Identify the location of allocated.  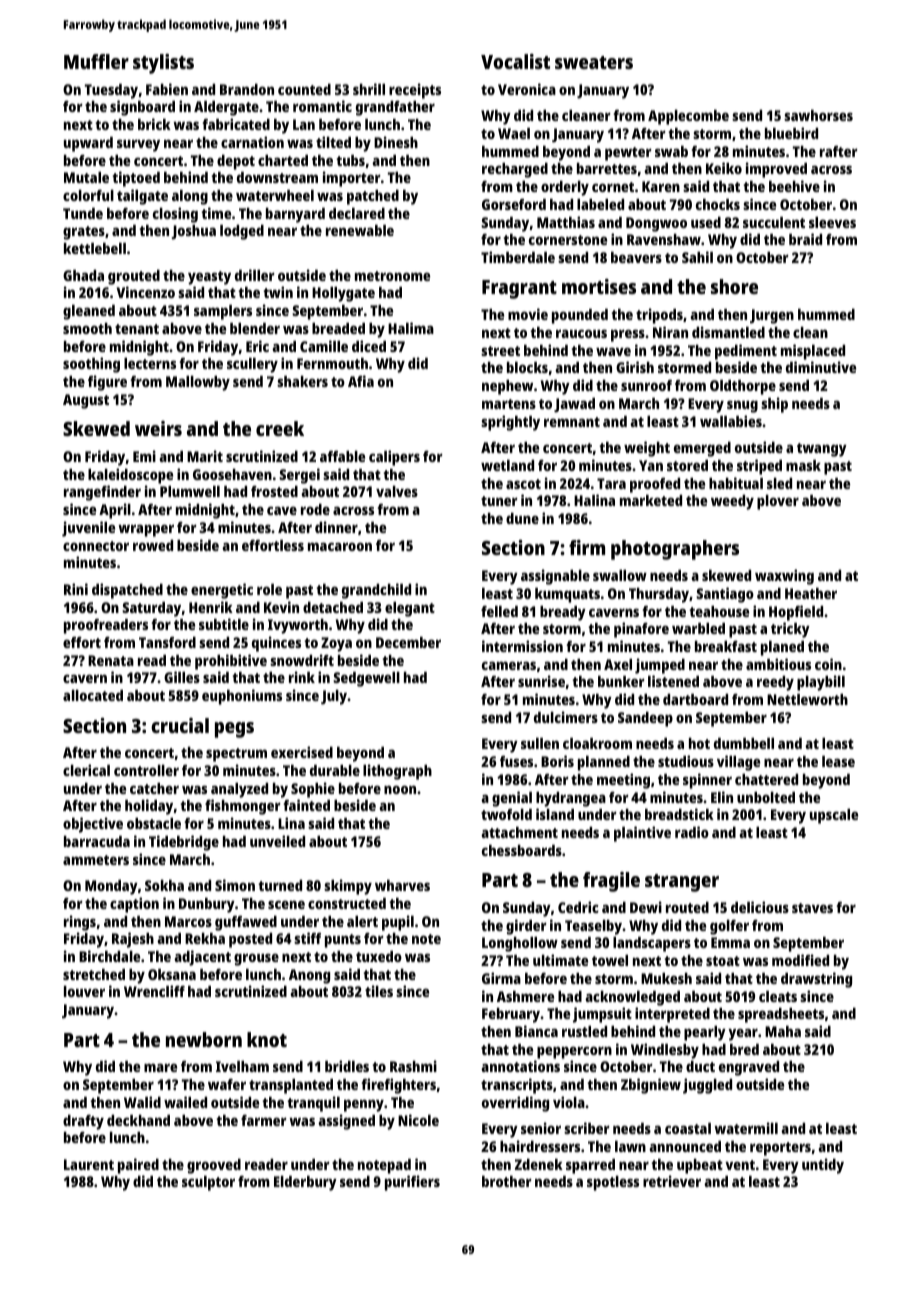
(93, 695).
